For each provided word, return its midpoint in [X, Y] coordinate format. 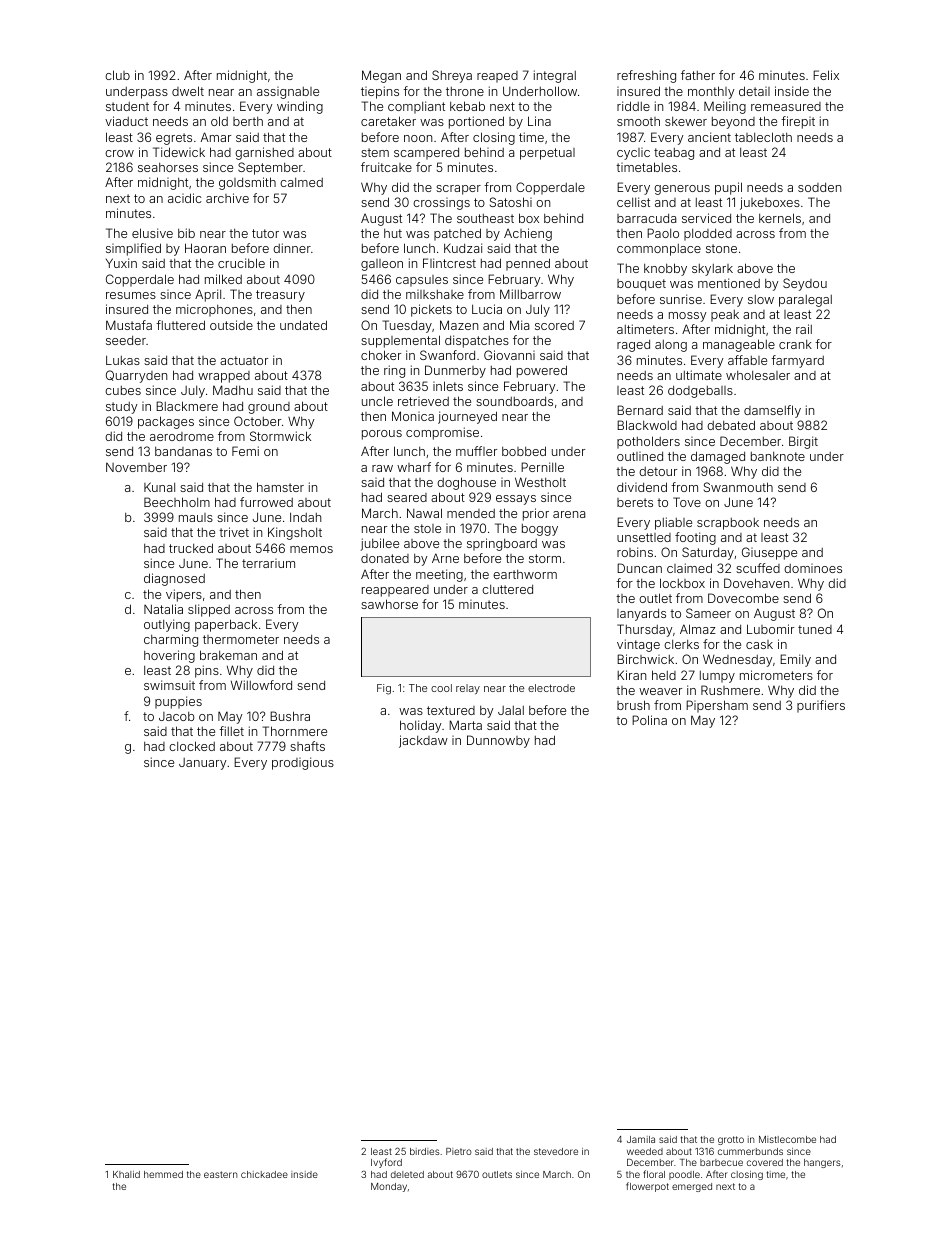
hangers [822, 1163]
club [117, 75]
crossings [441, 204]
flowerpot [647, 1187]
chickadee [264, 1174]
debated [731, 425]
